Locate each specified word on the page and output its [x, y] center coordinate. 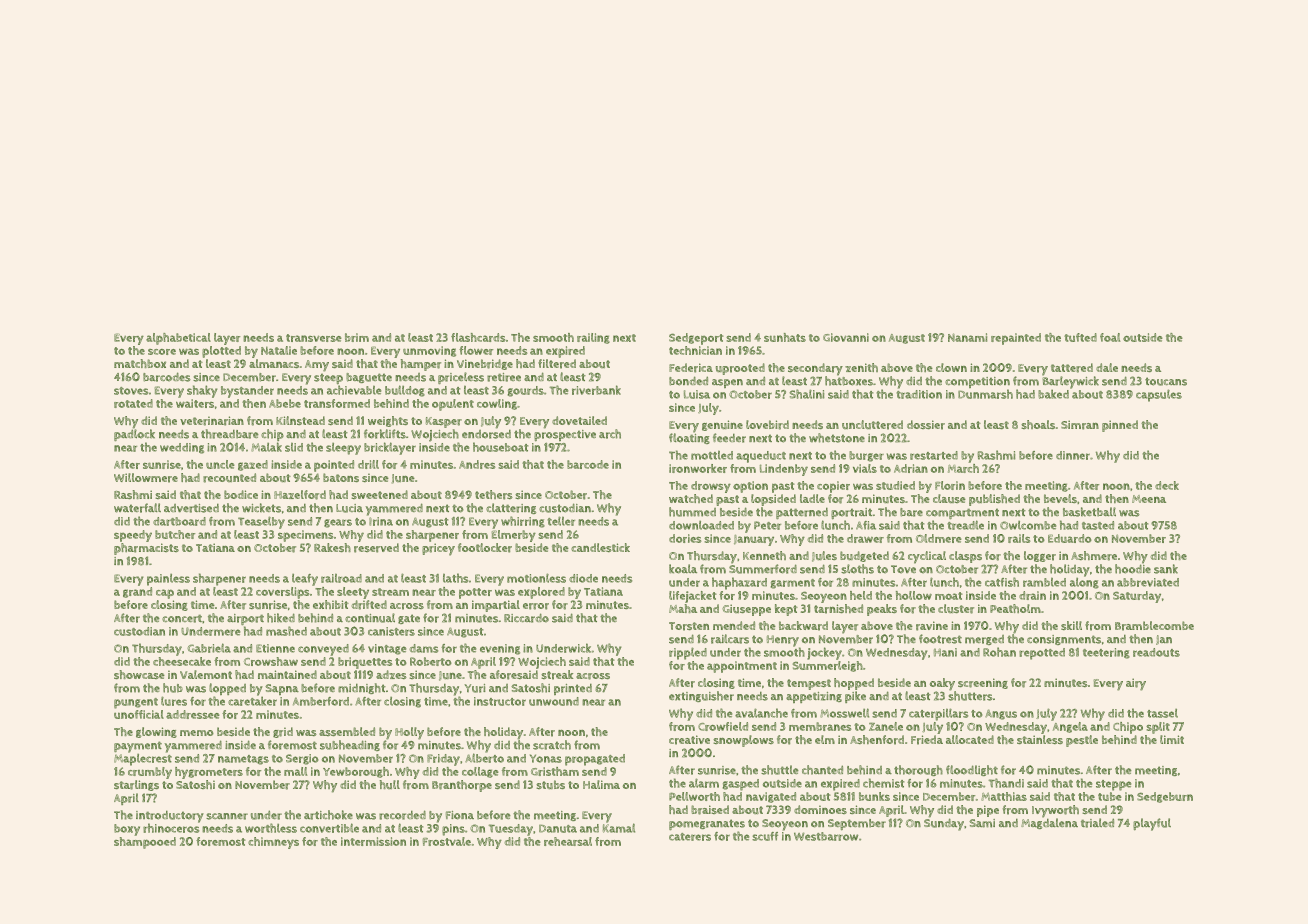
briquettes [365, 663]
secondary [815, 369]
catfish [1002, 582]
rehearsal [568, 841]
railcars [730, 639]
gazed [253, 465]
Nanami [967, 337]
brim [357, 337]
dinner [1073, 455]
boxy [127, 830]
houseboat [500, 447]
